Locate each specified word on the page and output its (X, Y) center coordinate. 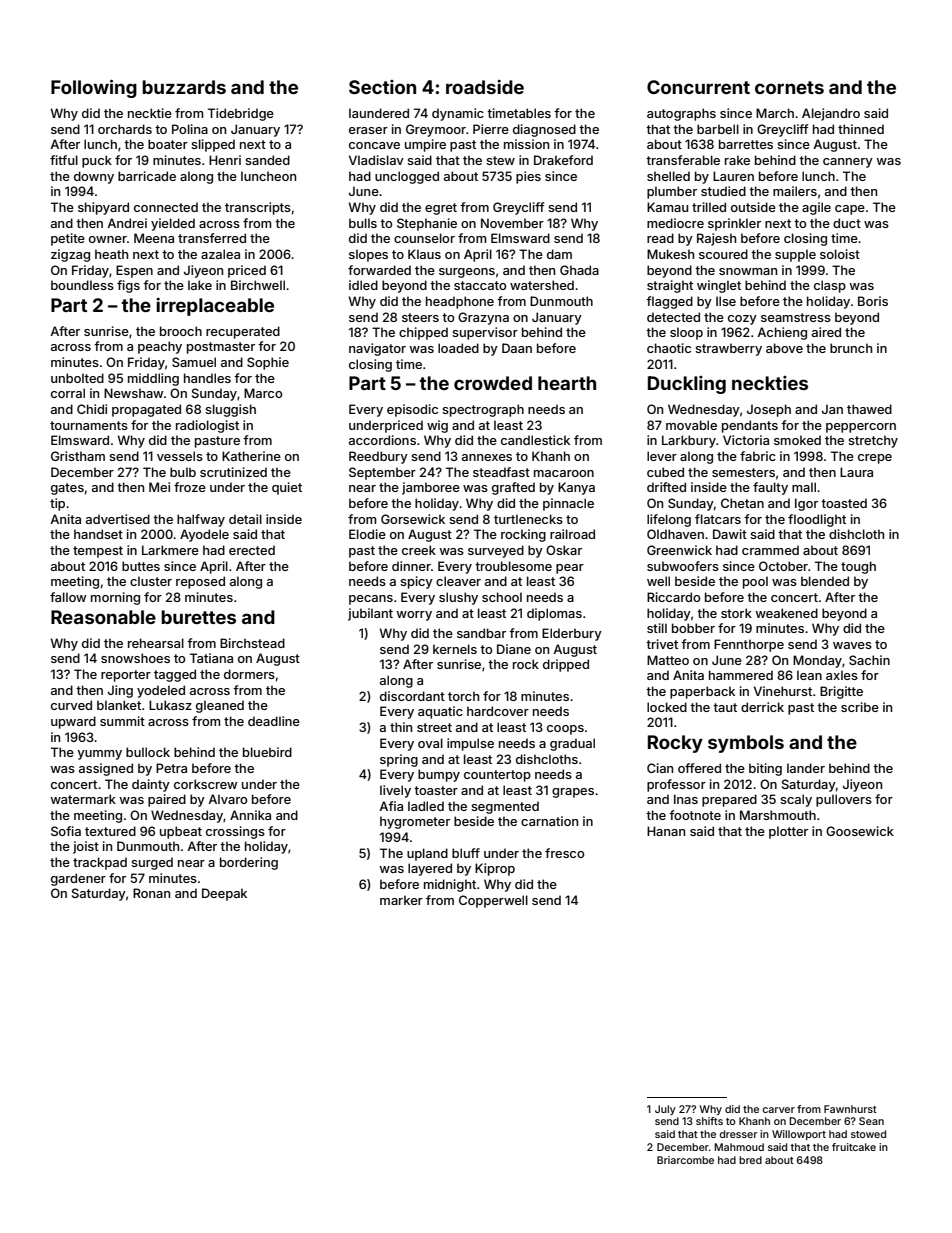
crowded (493, 383)
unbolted (77, 378)
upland (427, 854)
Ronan (151, 893)
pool (755, 582)
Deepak (224, 894)
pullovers (844, 800)
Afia (391, 806)
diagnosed (544, 130)
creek (419, 550)
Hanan (666, 831)
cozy (742, 320)
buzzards (184, 87)
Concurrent (698, 87)
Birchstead (252, 643)
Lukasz (170, 705)
